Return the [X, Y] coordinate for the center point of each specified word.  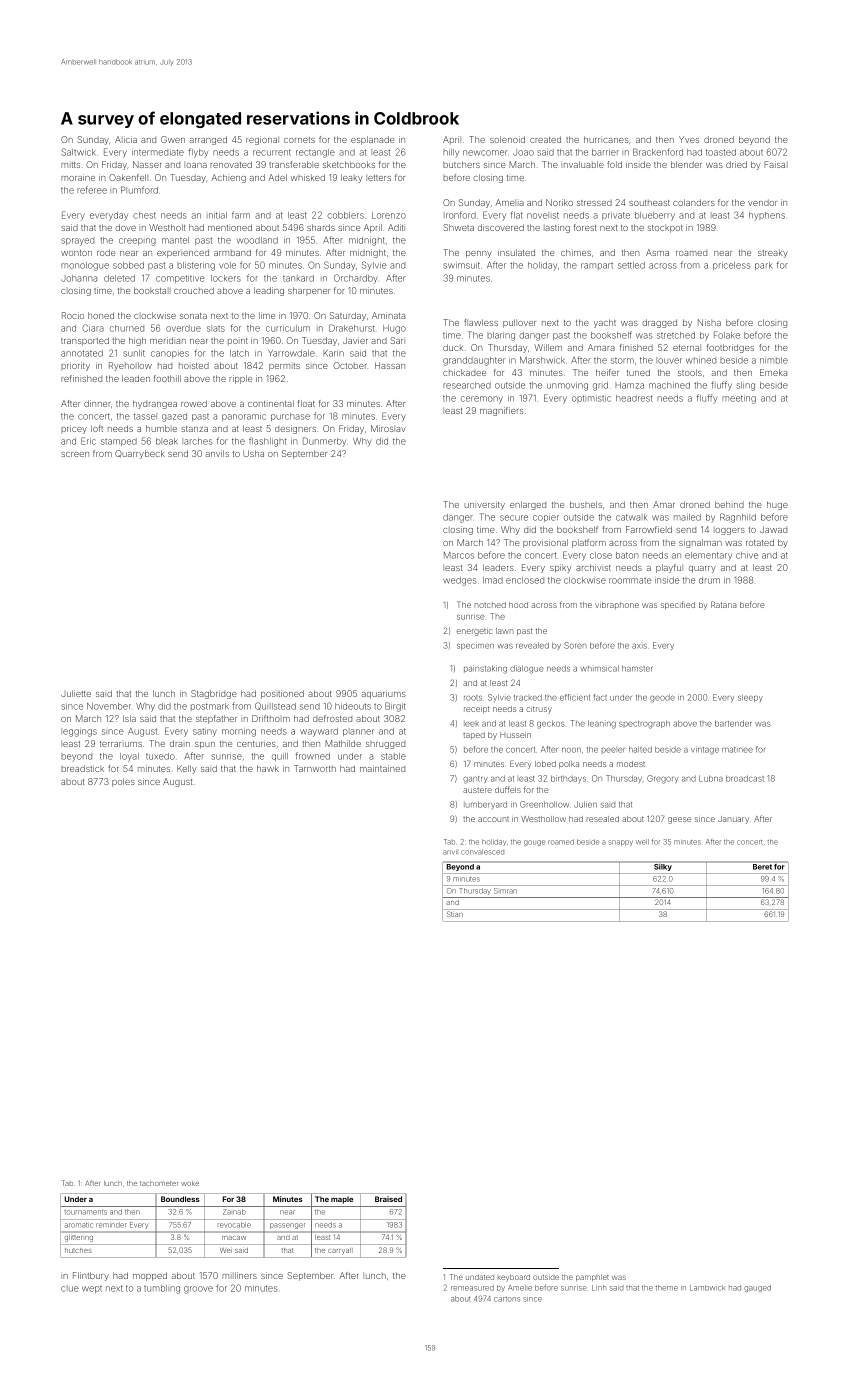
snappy [620, 843]
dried [736, 164]
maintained [382, 768]
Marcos [459, 555]
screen [75, 454]
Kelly [187, 769]
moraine [78, 177]
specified [678, 605]
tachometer [159, 1183]
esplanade [372, 140]
